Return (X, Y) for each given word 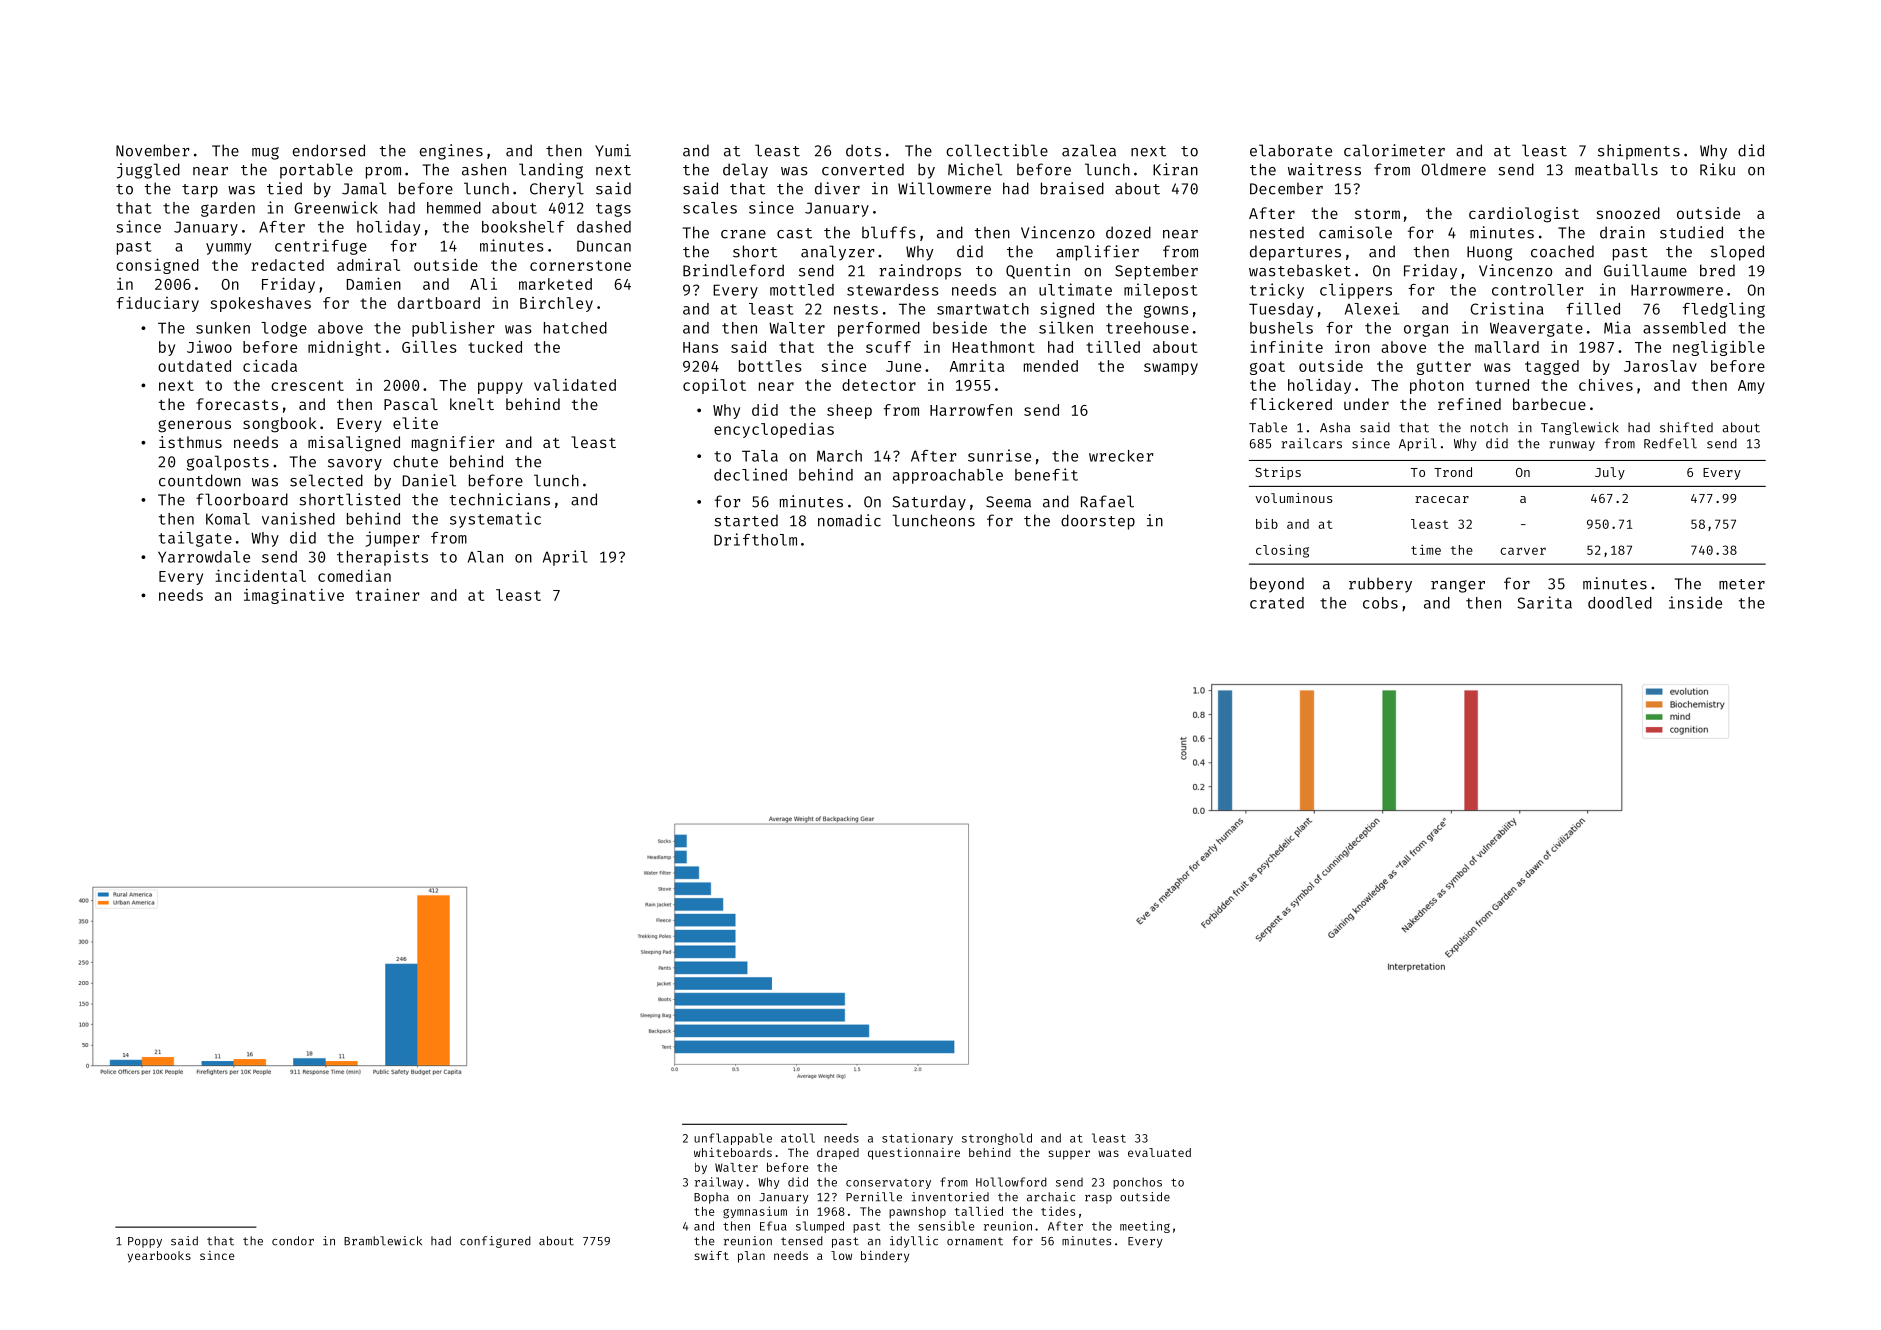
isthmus (190, 442)
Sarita (1544, 602)
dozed (1128, 232)
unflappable (733, 1139)
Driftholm (755, 539)
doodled (1620, 603)
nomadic (849, 520)
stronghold (997, 1139)
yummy (228, 249)
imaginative (294, 596)
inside (1695, 602)
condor (293, 1241)
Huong (1489, 253)
